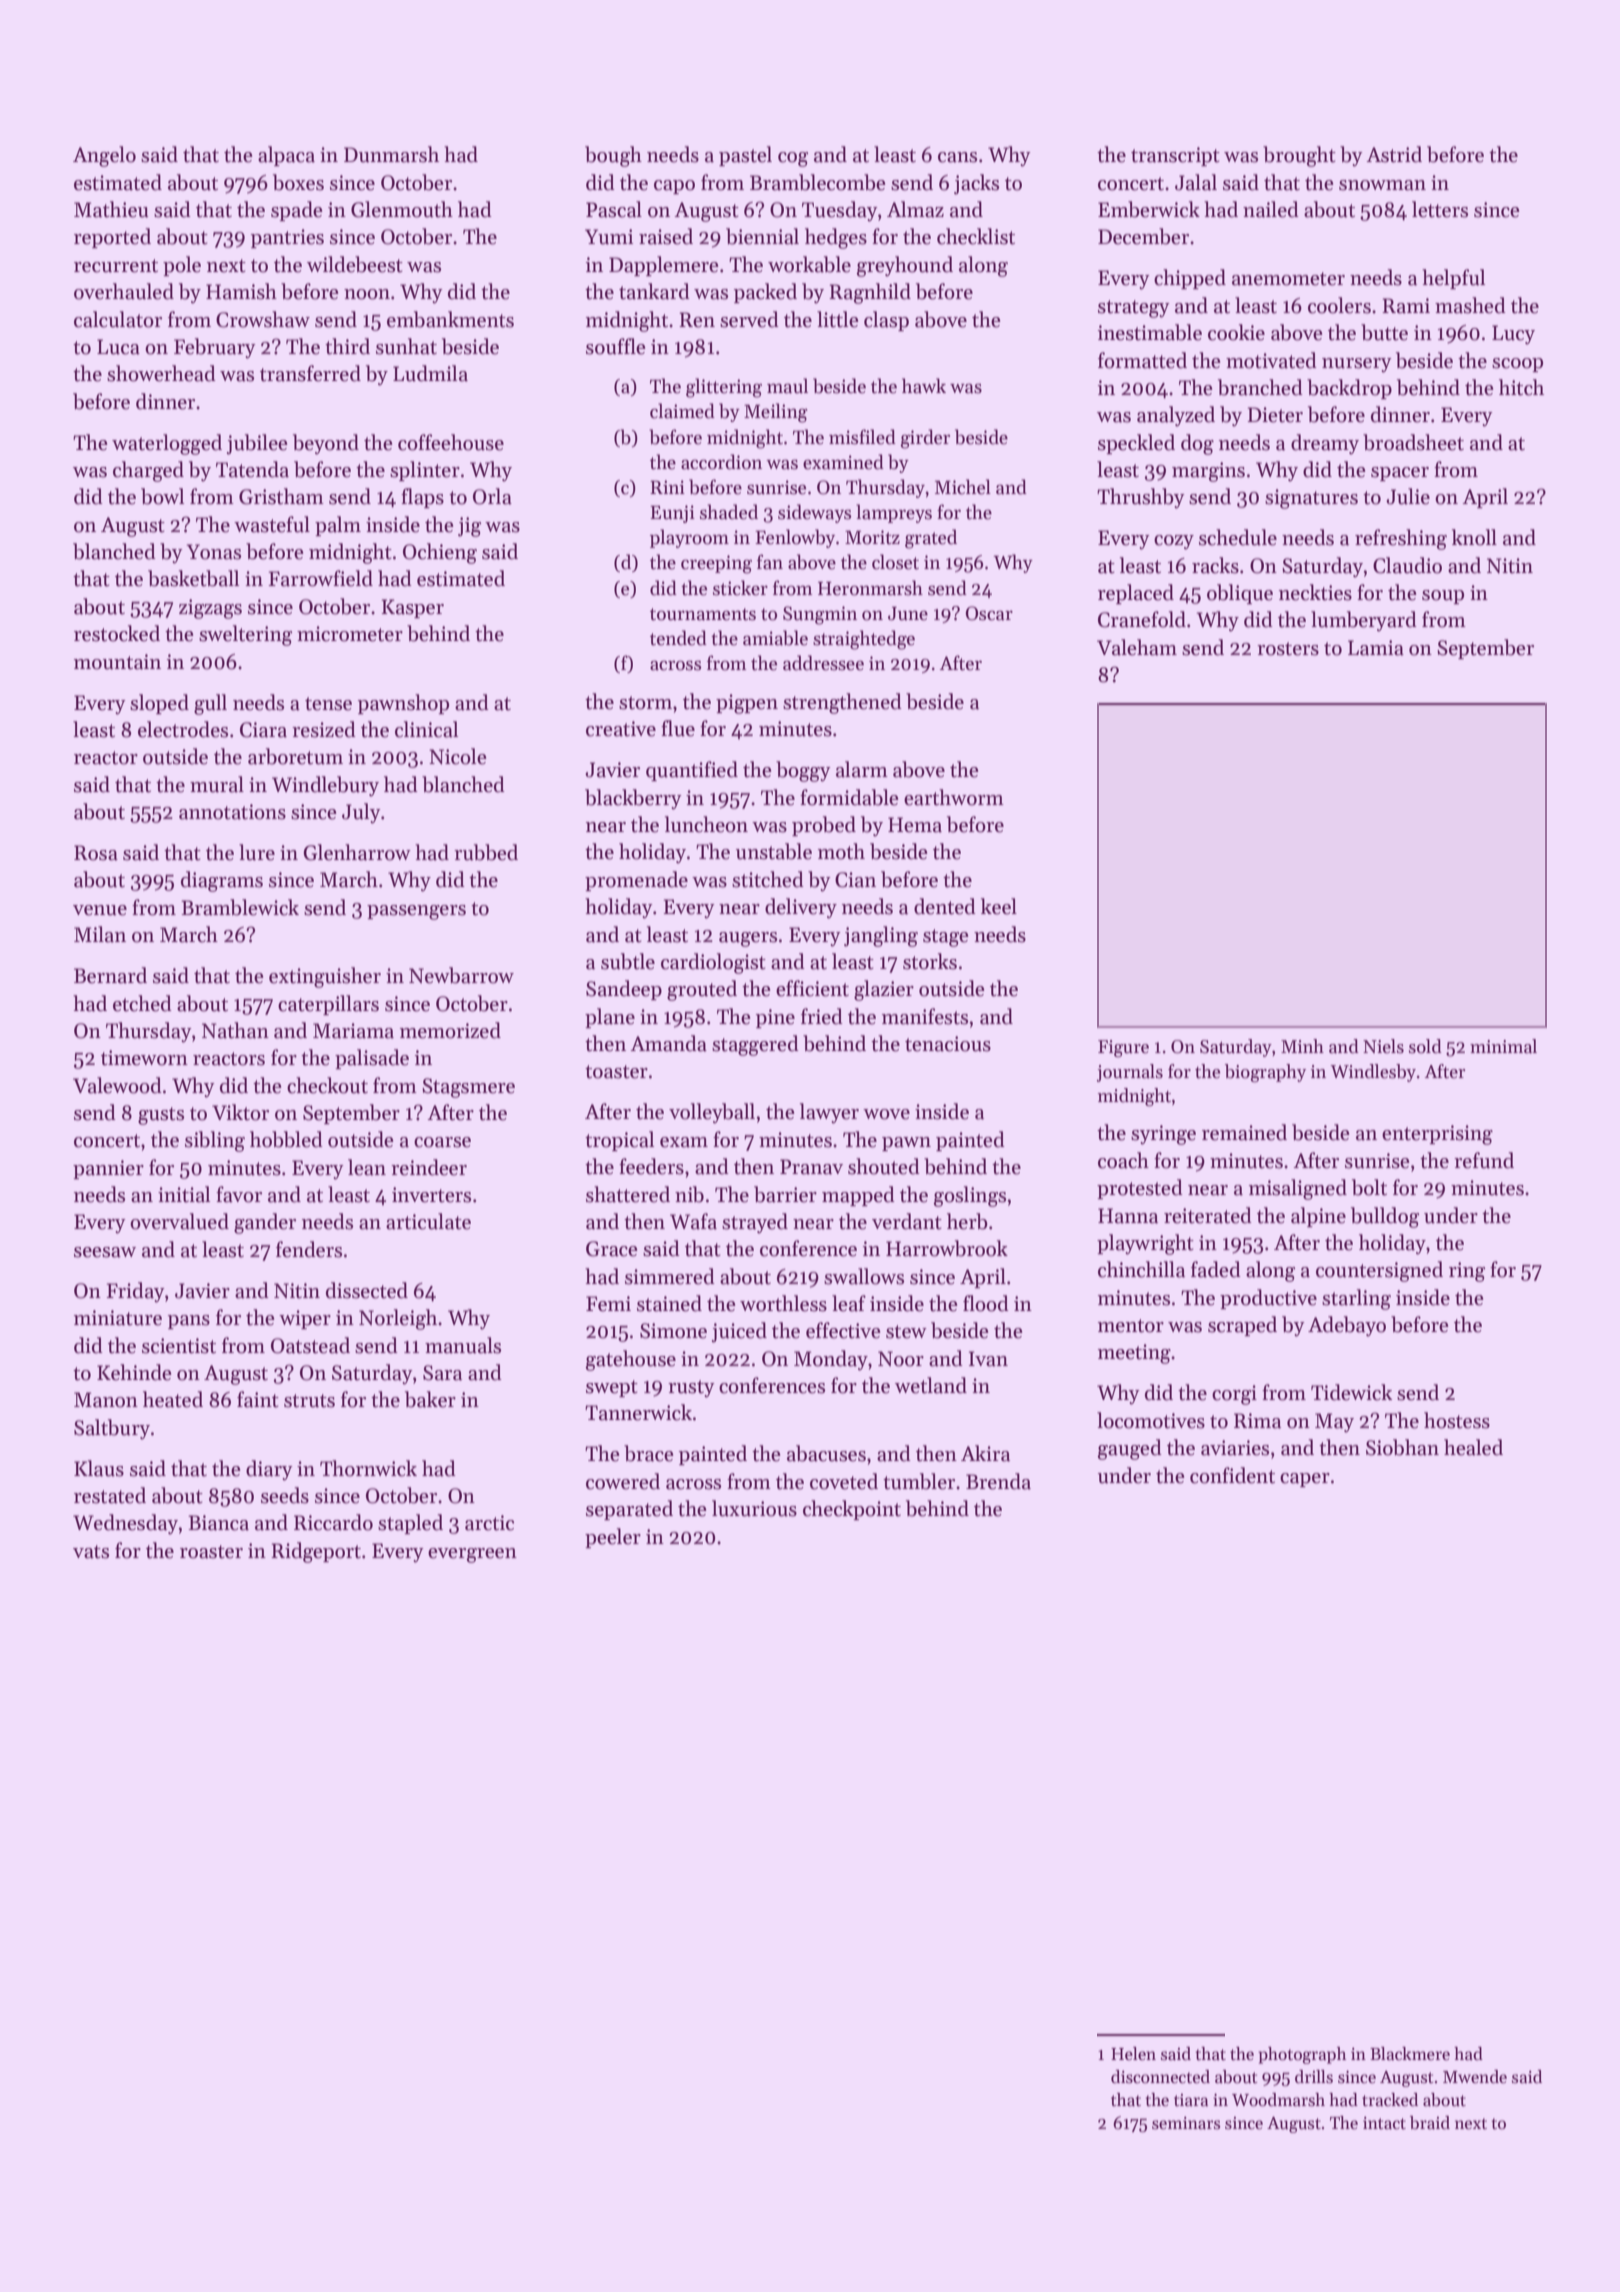 The image size is (1620, 2292). Describe the element at coordinates (739, 1332) in the screenshot. I see `juiced` at that location.
